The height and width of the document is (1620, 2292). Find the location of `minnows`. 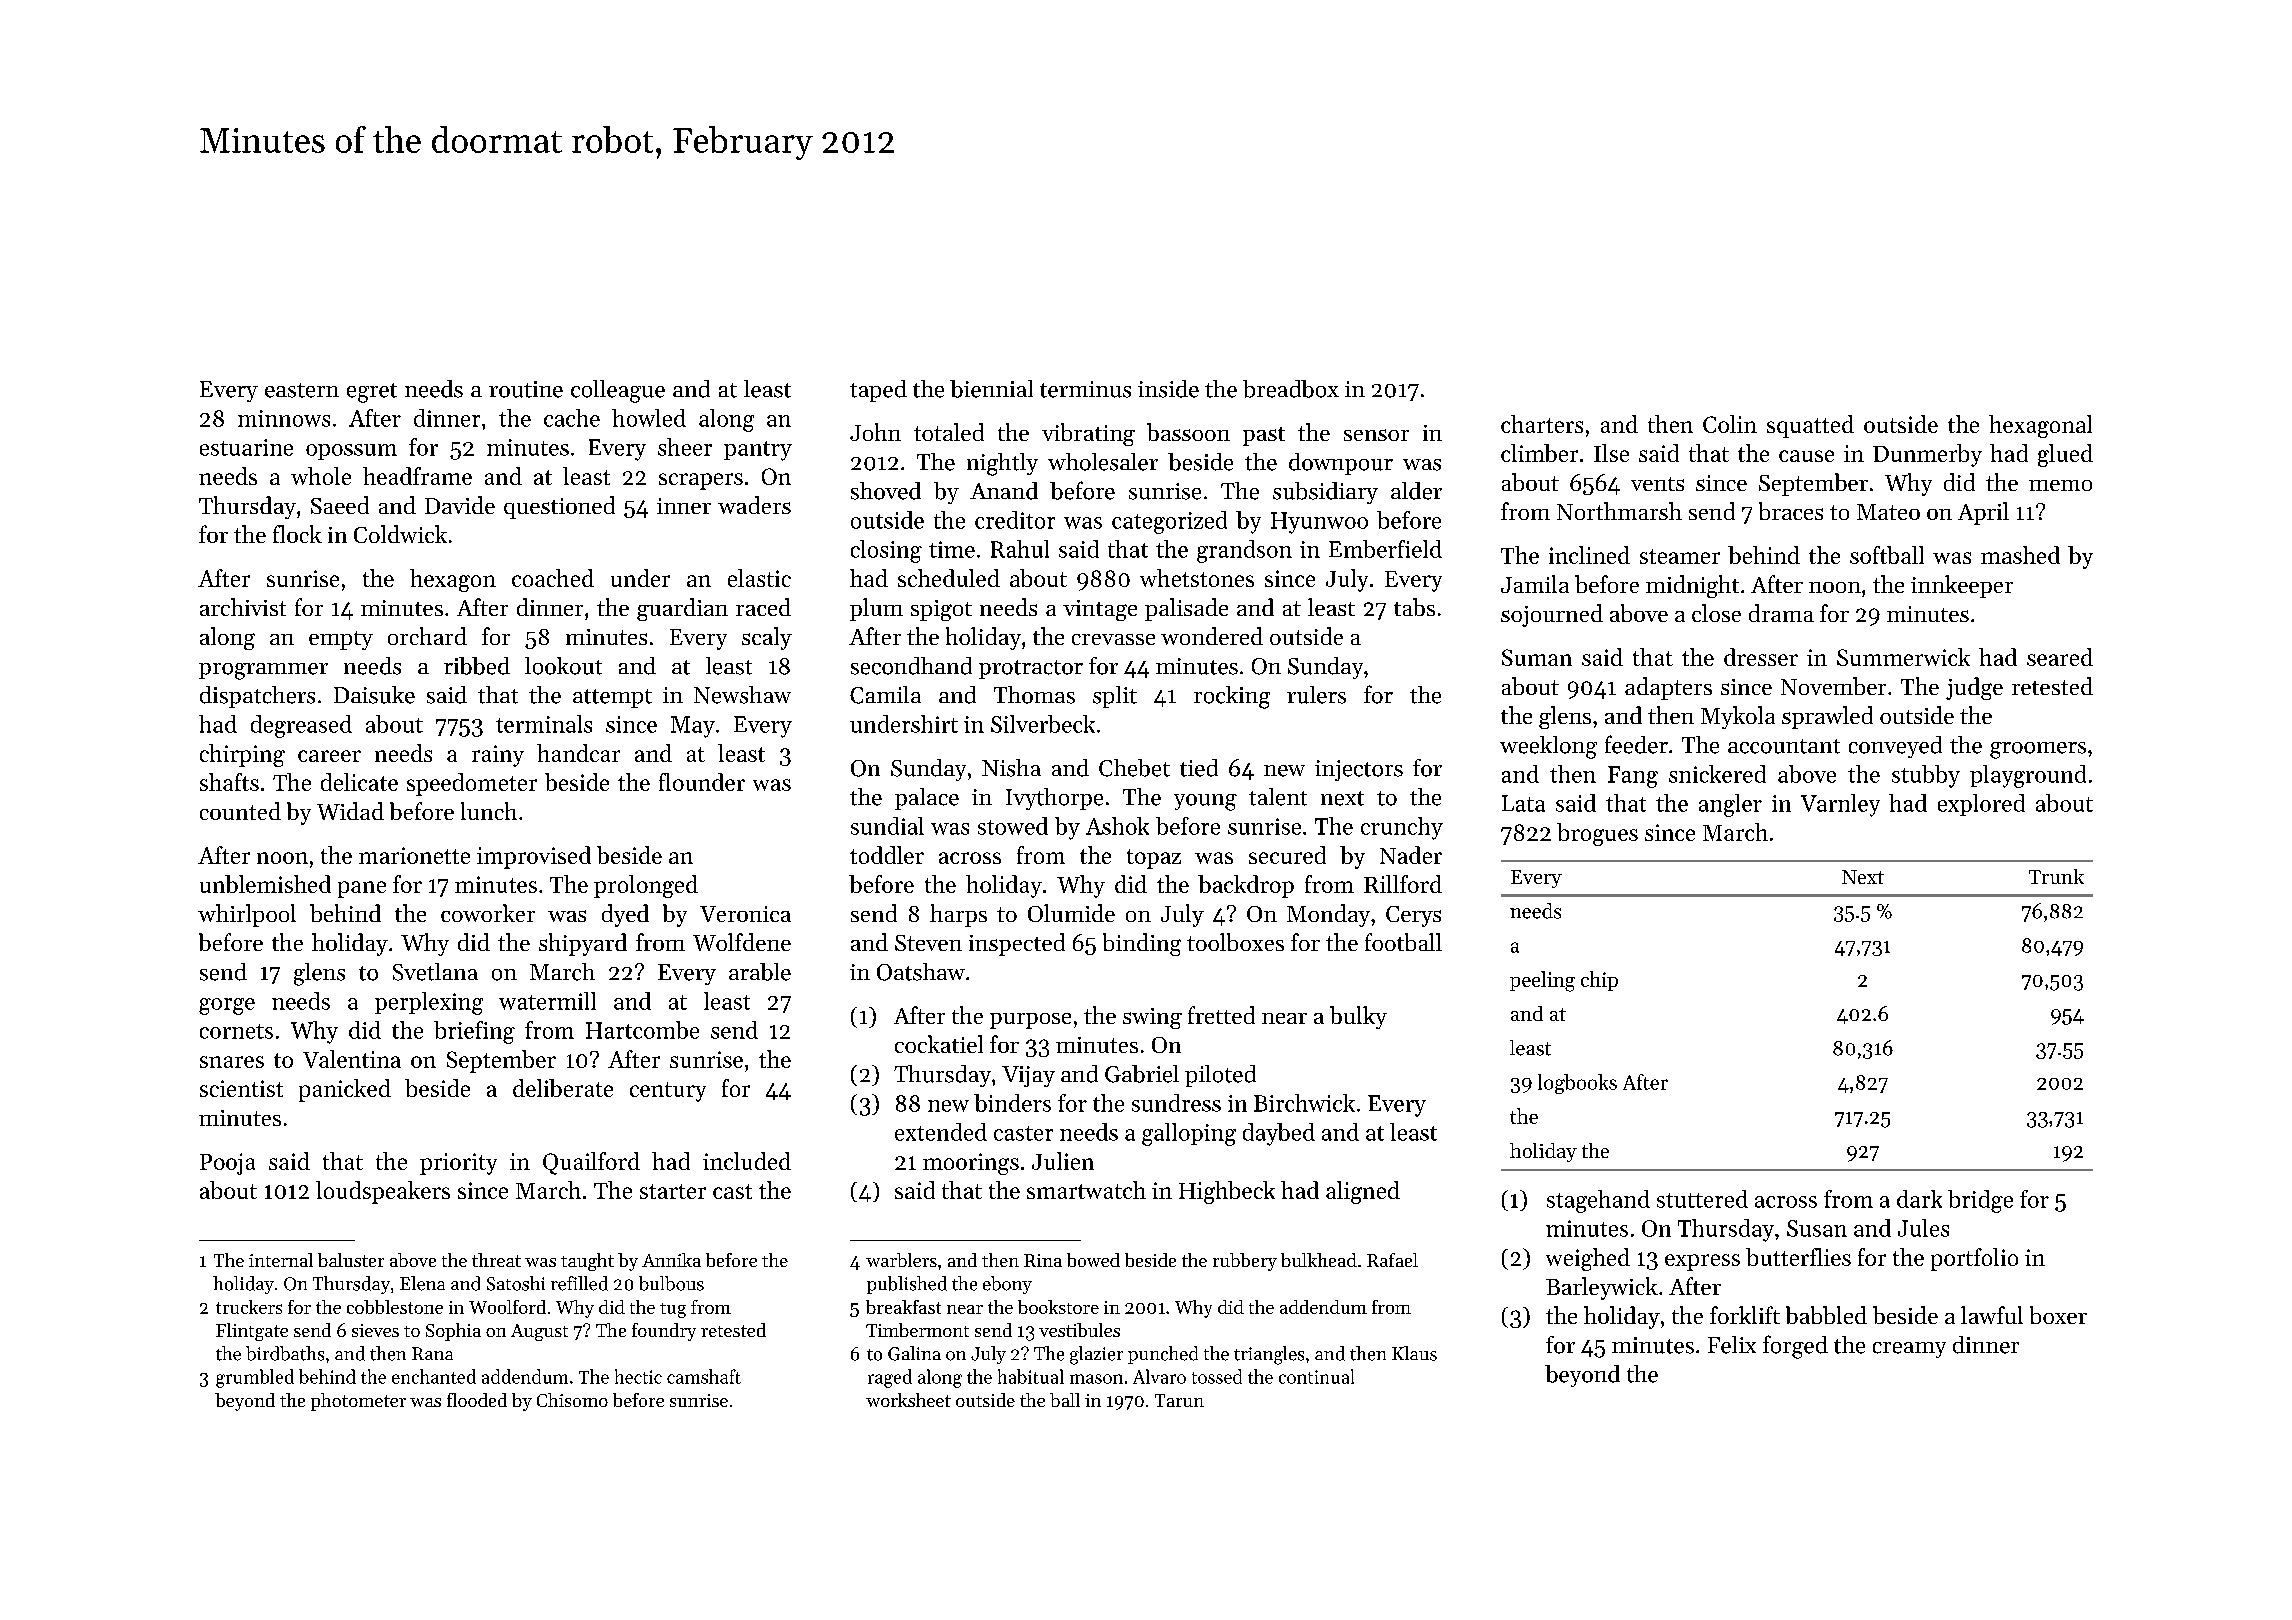

minnows is located at coordinates (284, 418).
